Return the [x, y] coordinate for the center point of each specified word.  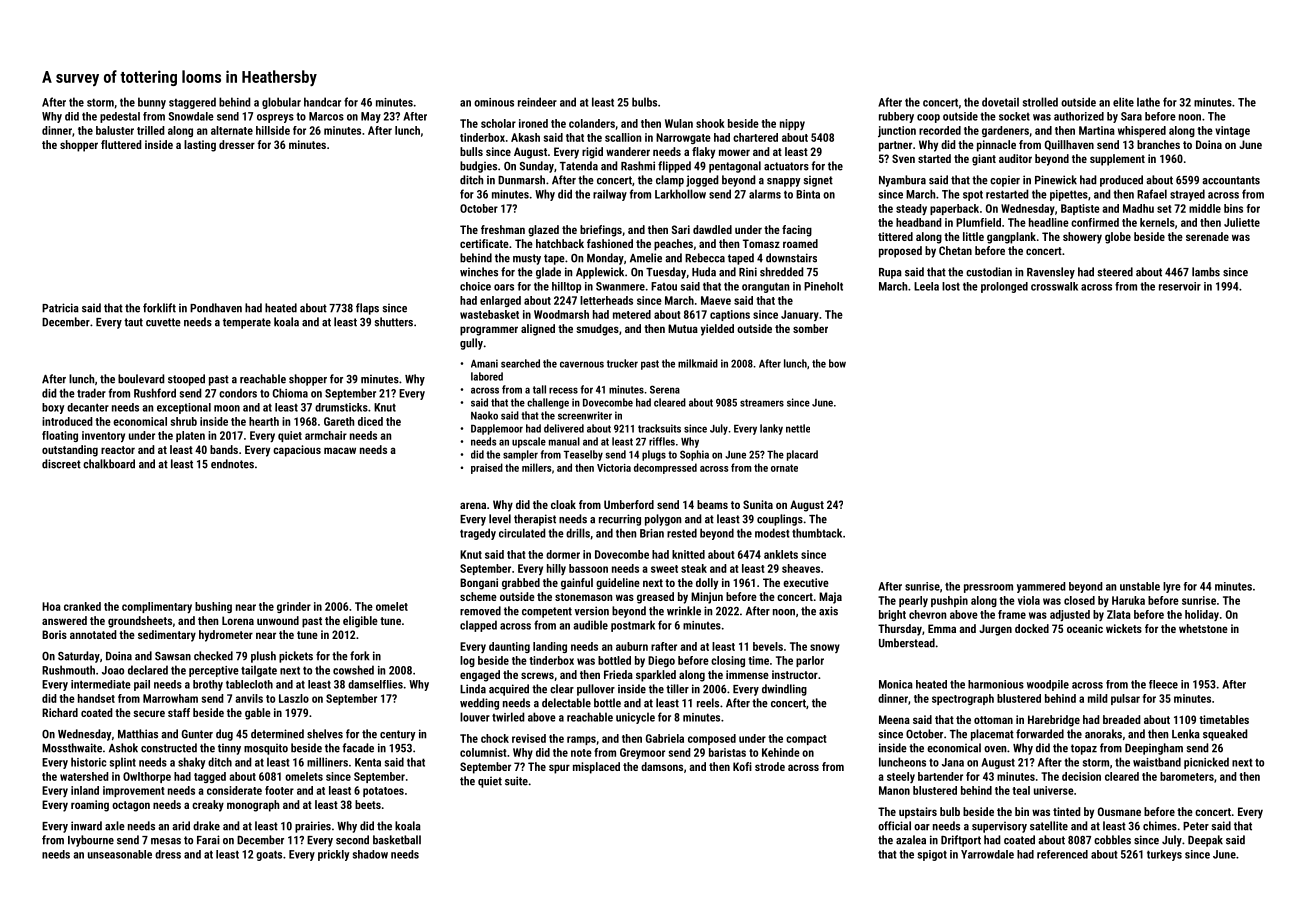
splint [123, 763]
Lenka [1186, 734]
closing [728, 661]
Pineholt [823, 286]
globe [1118, 238]
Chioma [290, 393]
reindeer [537, 102]
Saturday [79, 657]
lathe [1148, 102]
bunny [152, 103]
